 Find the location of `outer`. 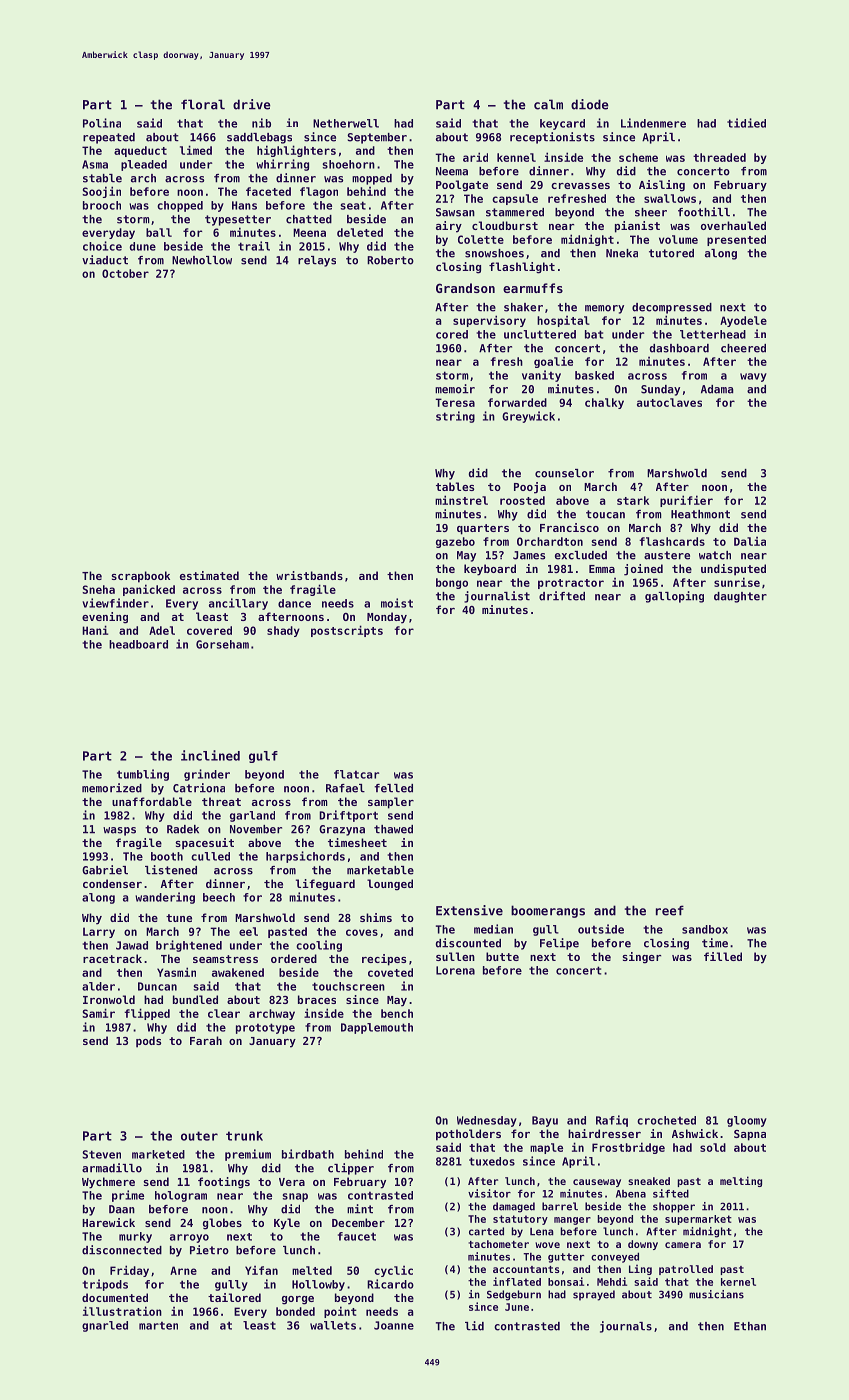

outer is located at coordinates (199, 1136).
